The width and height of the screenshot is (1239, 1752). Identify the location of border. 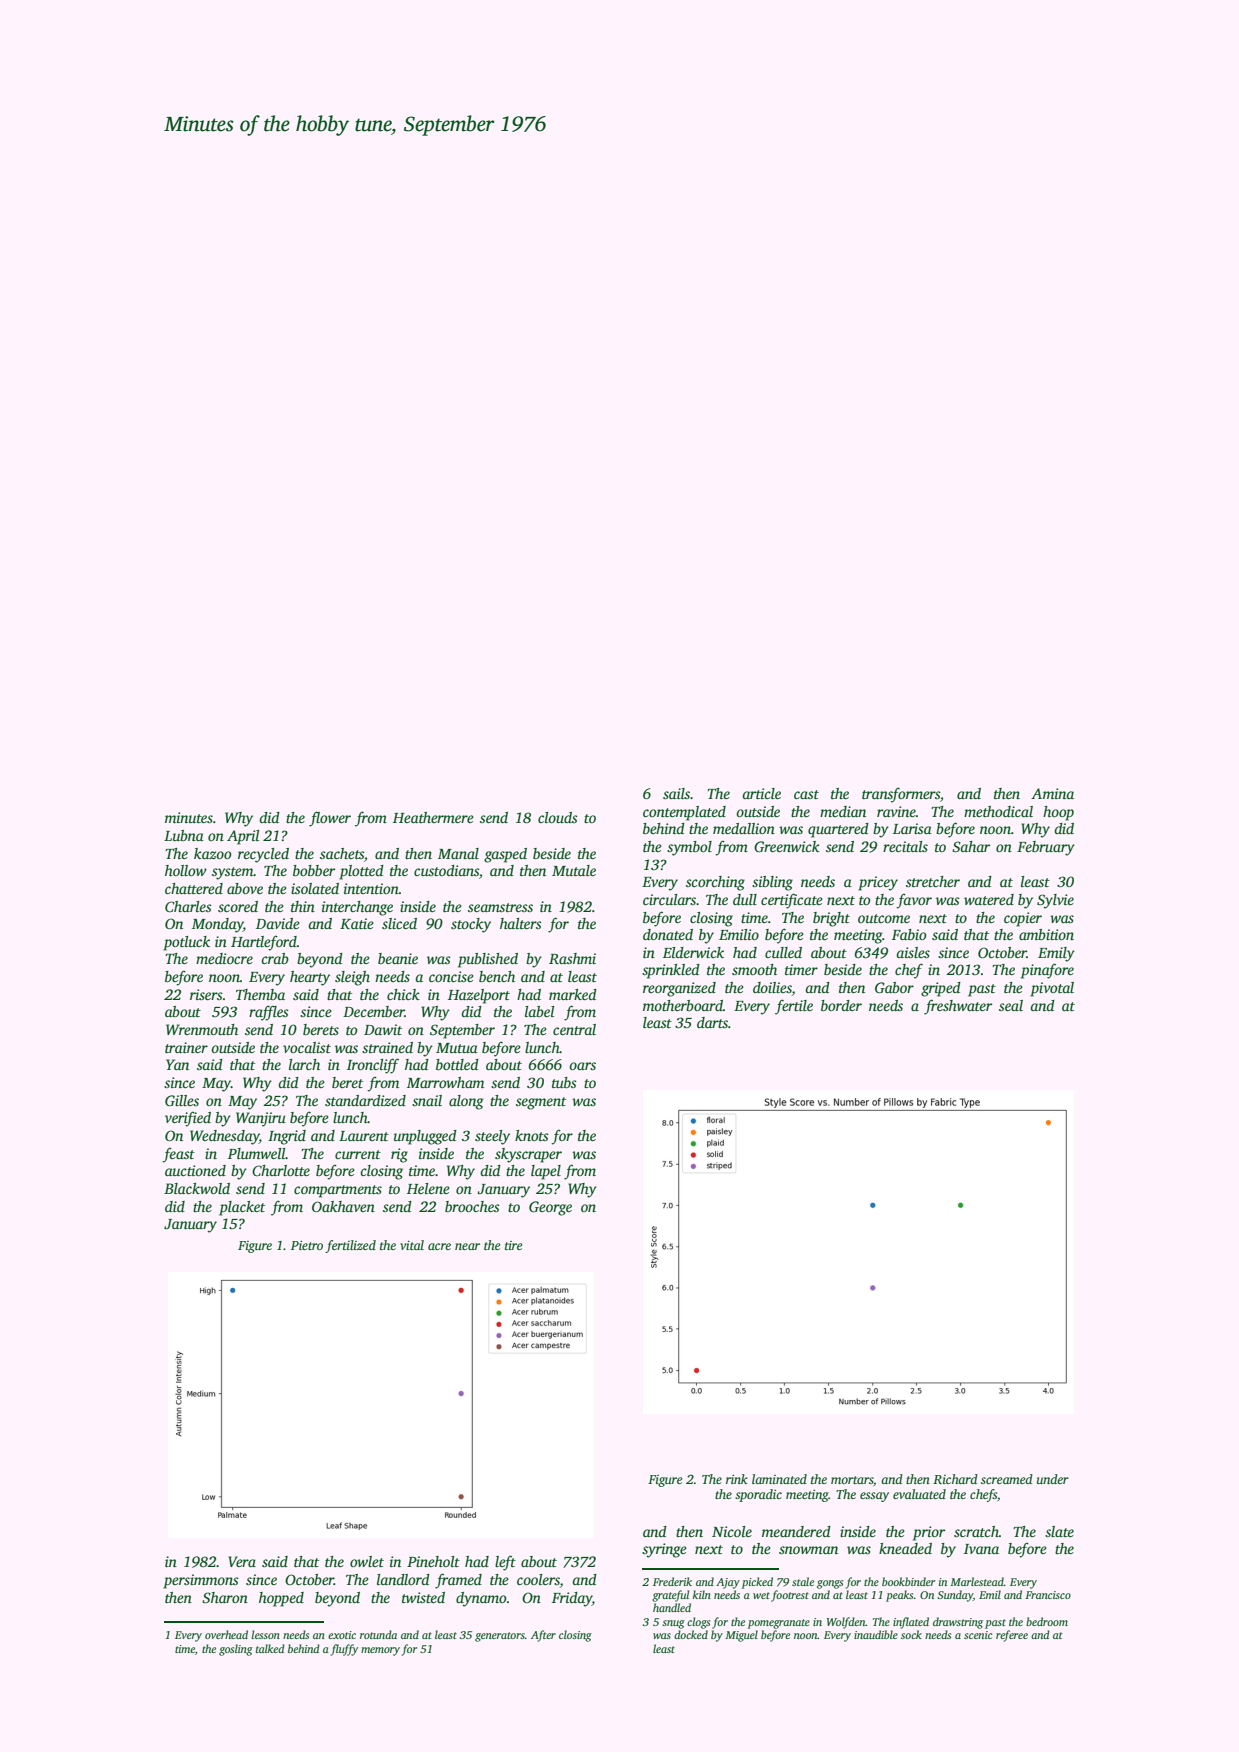
(841, 1005).
